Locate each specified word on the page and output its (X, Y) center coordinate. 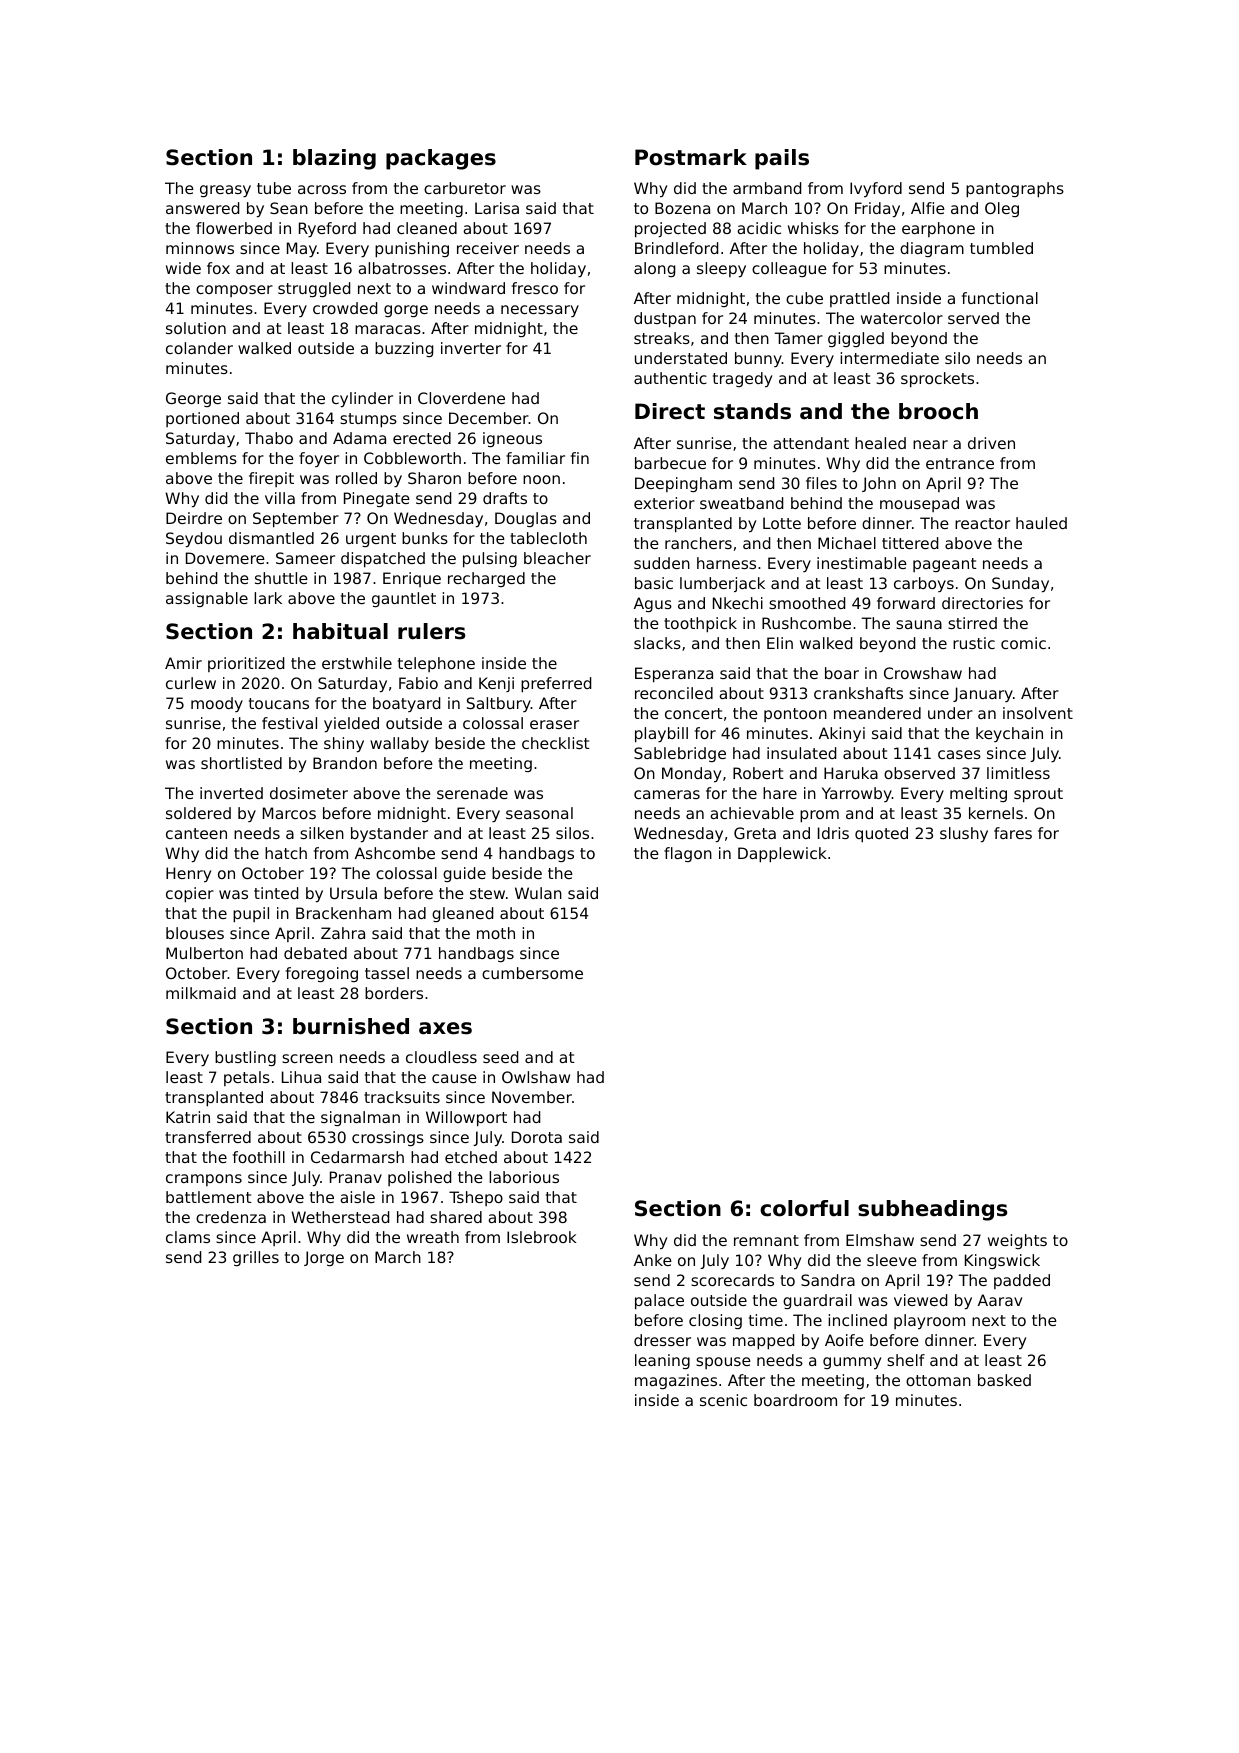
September (296, 520)
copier (190, 895)
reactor (982, 523)
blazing (334, 159)
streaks (662, 338)
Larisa (497, 208)
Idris (833, 833)
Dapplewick (782, 855)
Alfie (928, 208)
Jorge (324, 1258)
